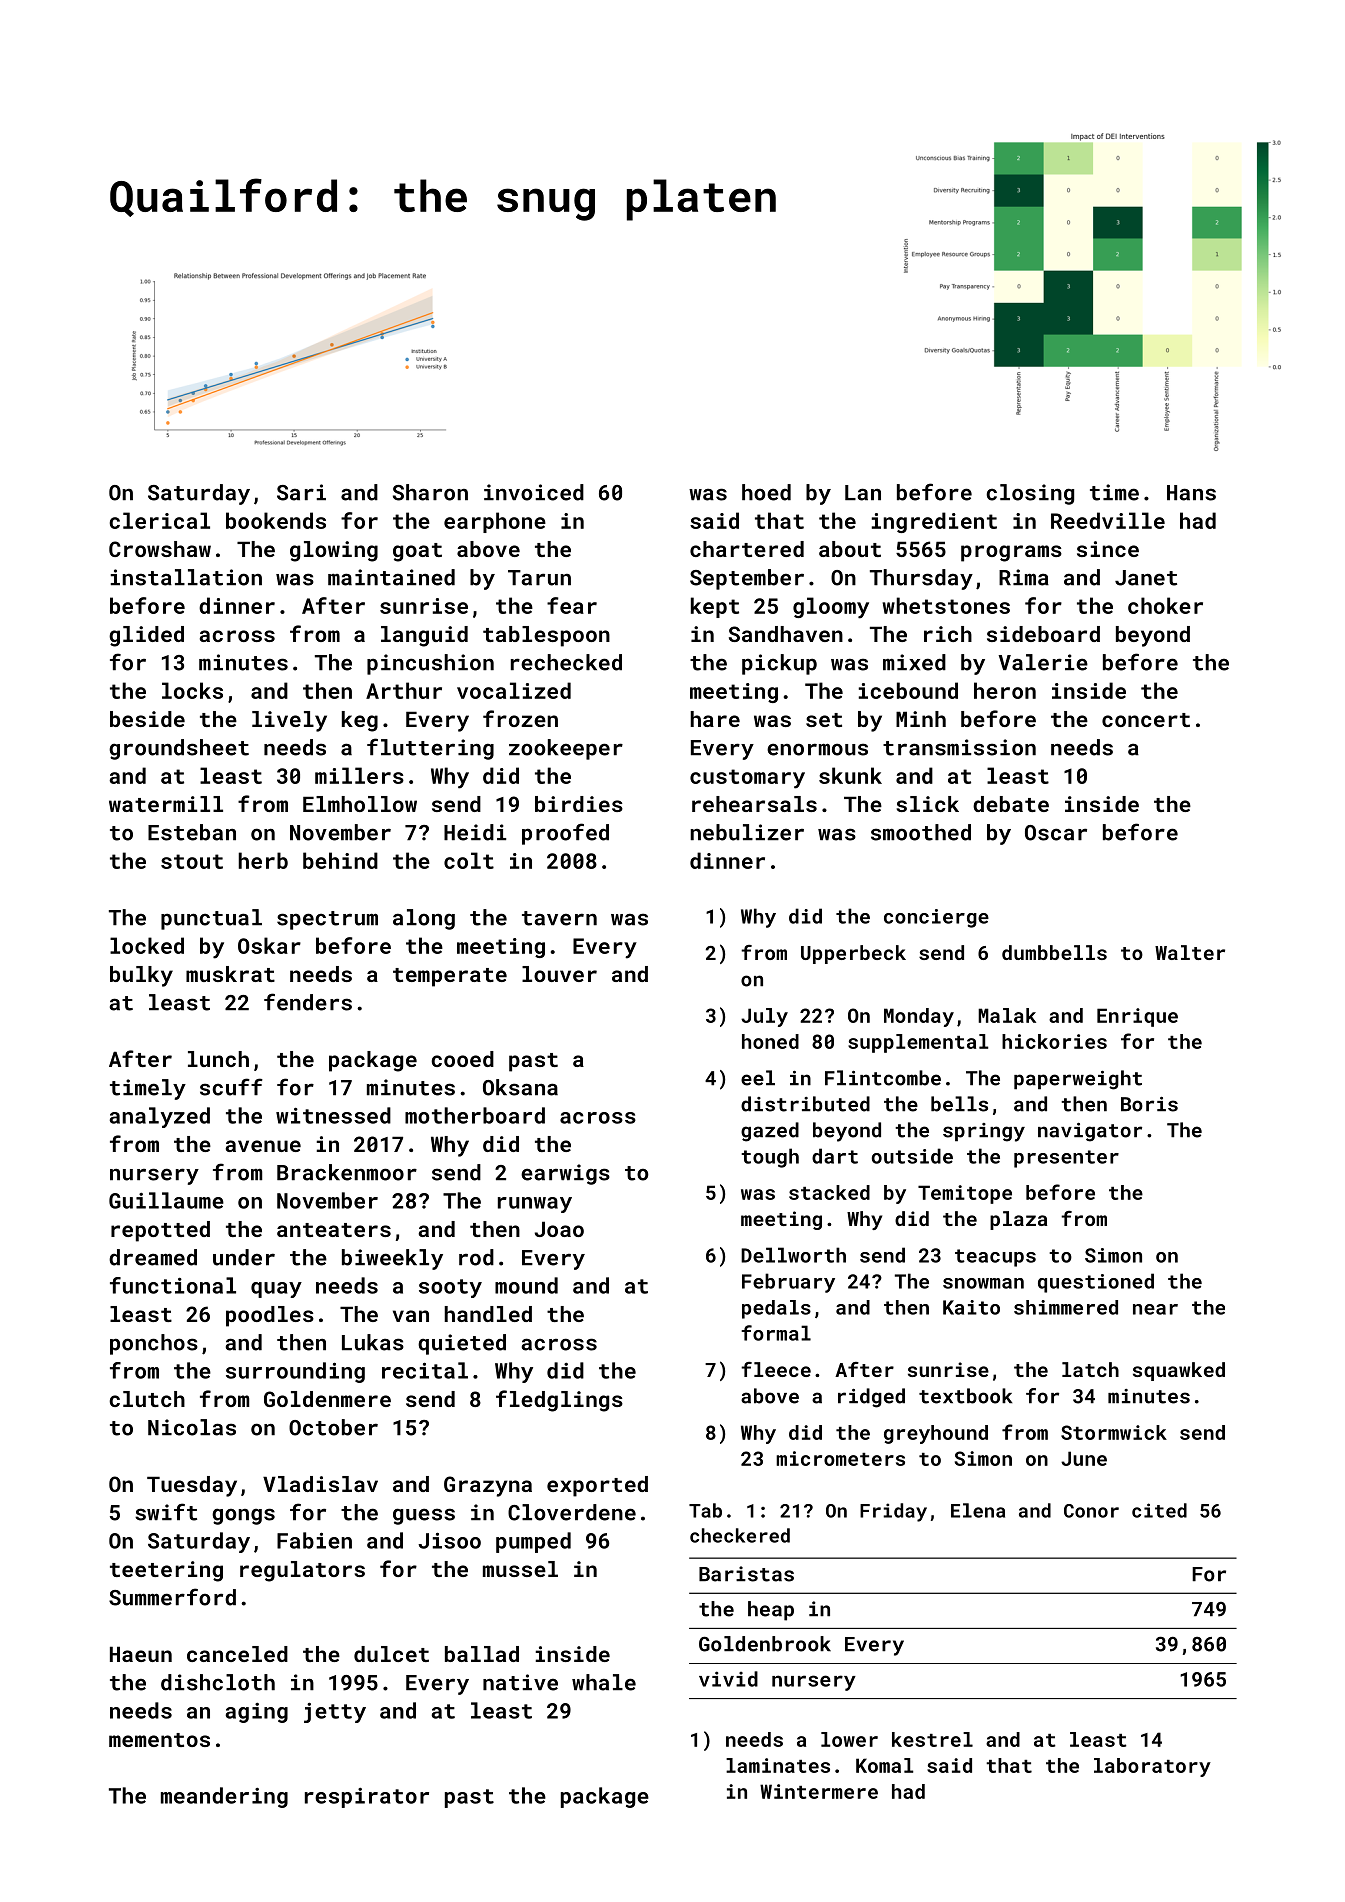 Image resolution: width=1345 pixels, height=1902 pixels. What do you see at coordinates (1054, 1041) in the screenshot?
I see `hickories` at bounding box center [1054, 1041].
